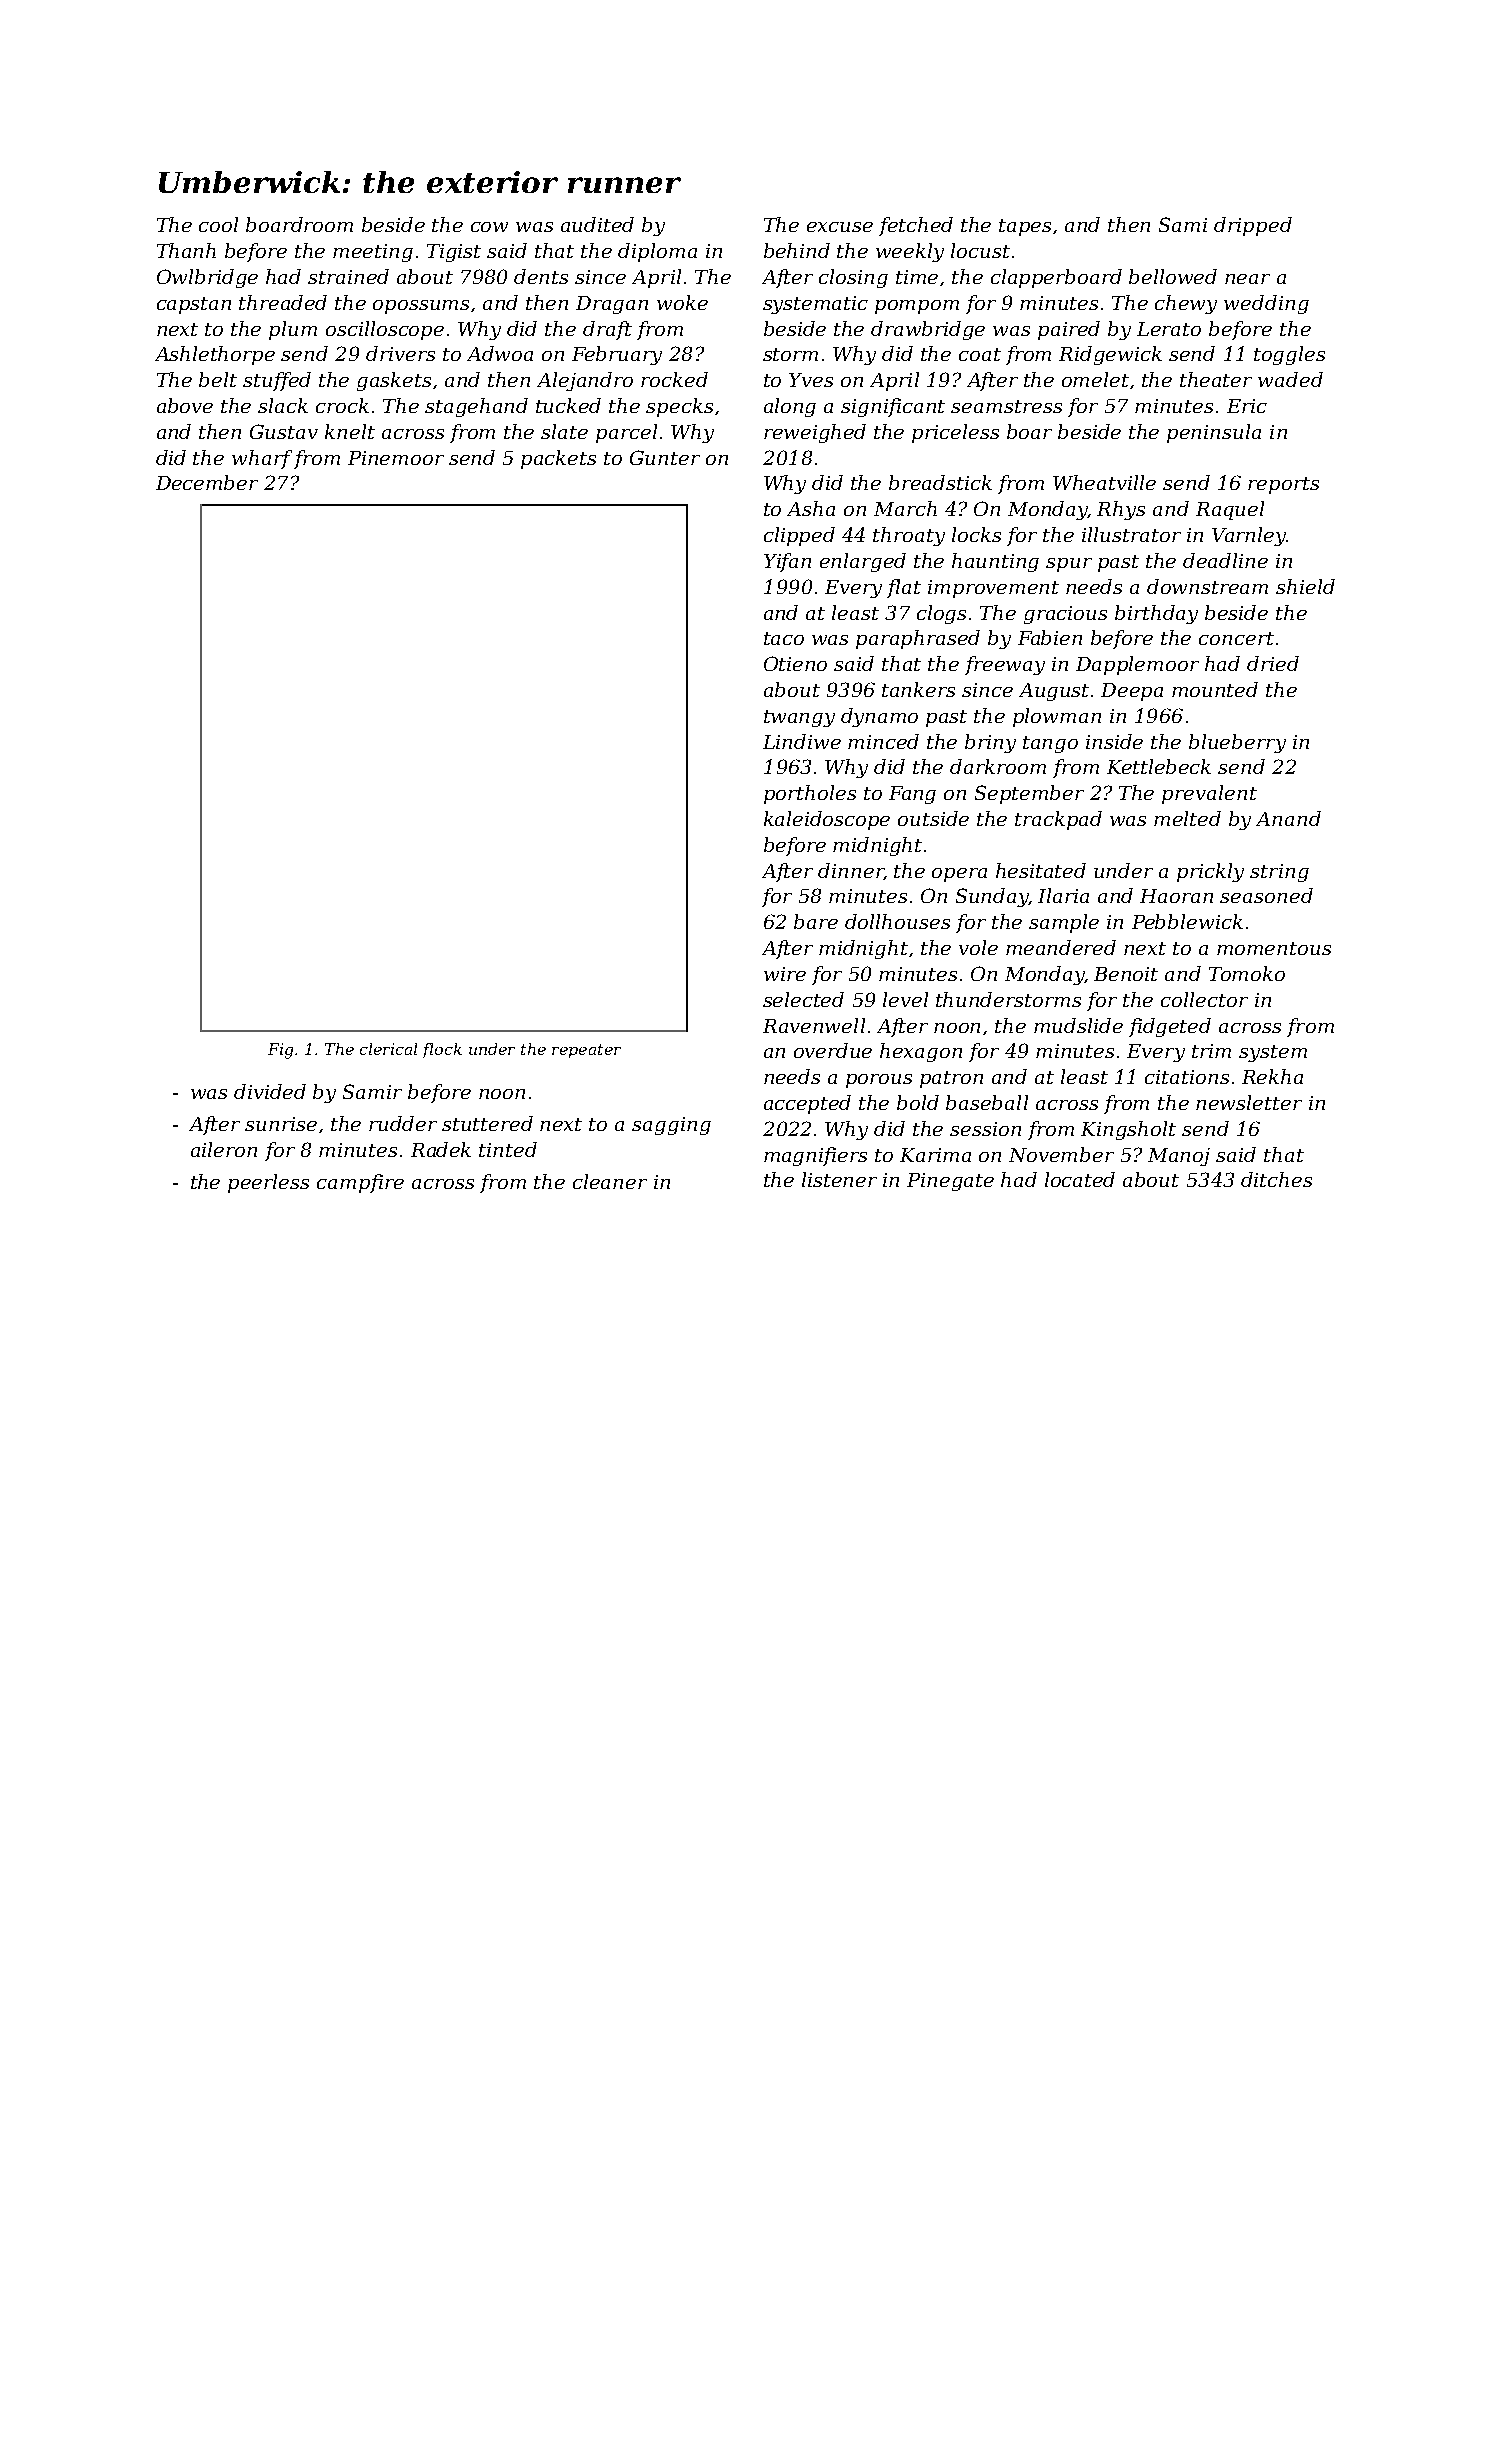 Image resolution: width=1496 pixels, height=2464 pixels. Describe the element at coordinates (270, 1091) in the screenshot. I see `divided` at that location.
